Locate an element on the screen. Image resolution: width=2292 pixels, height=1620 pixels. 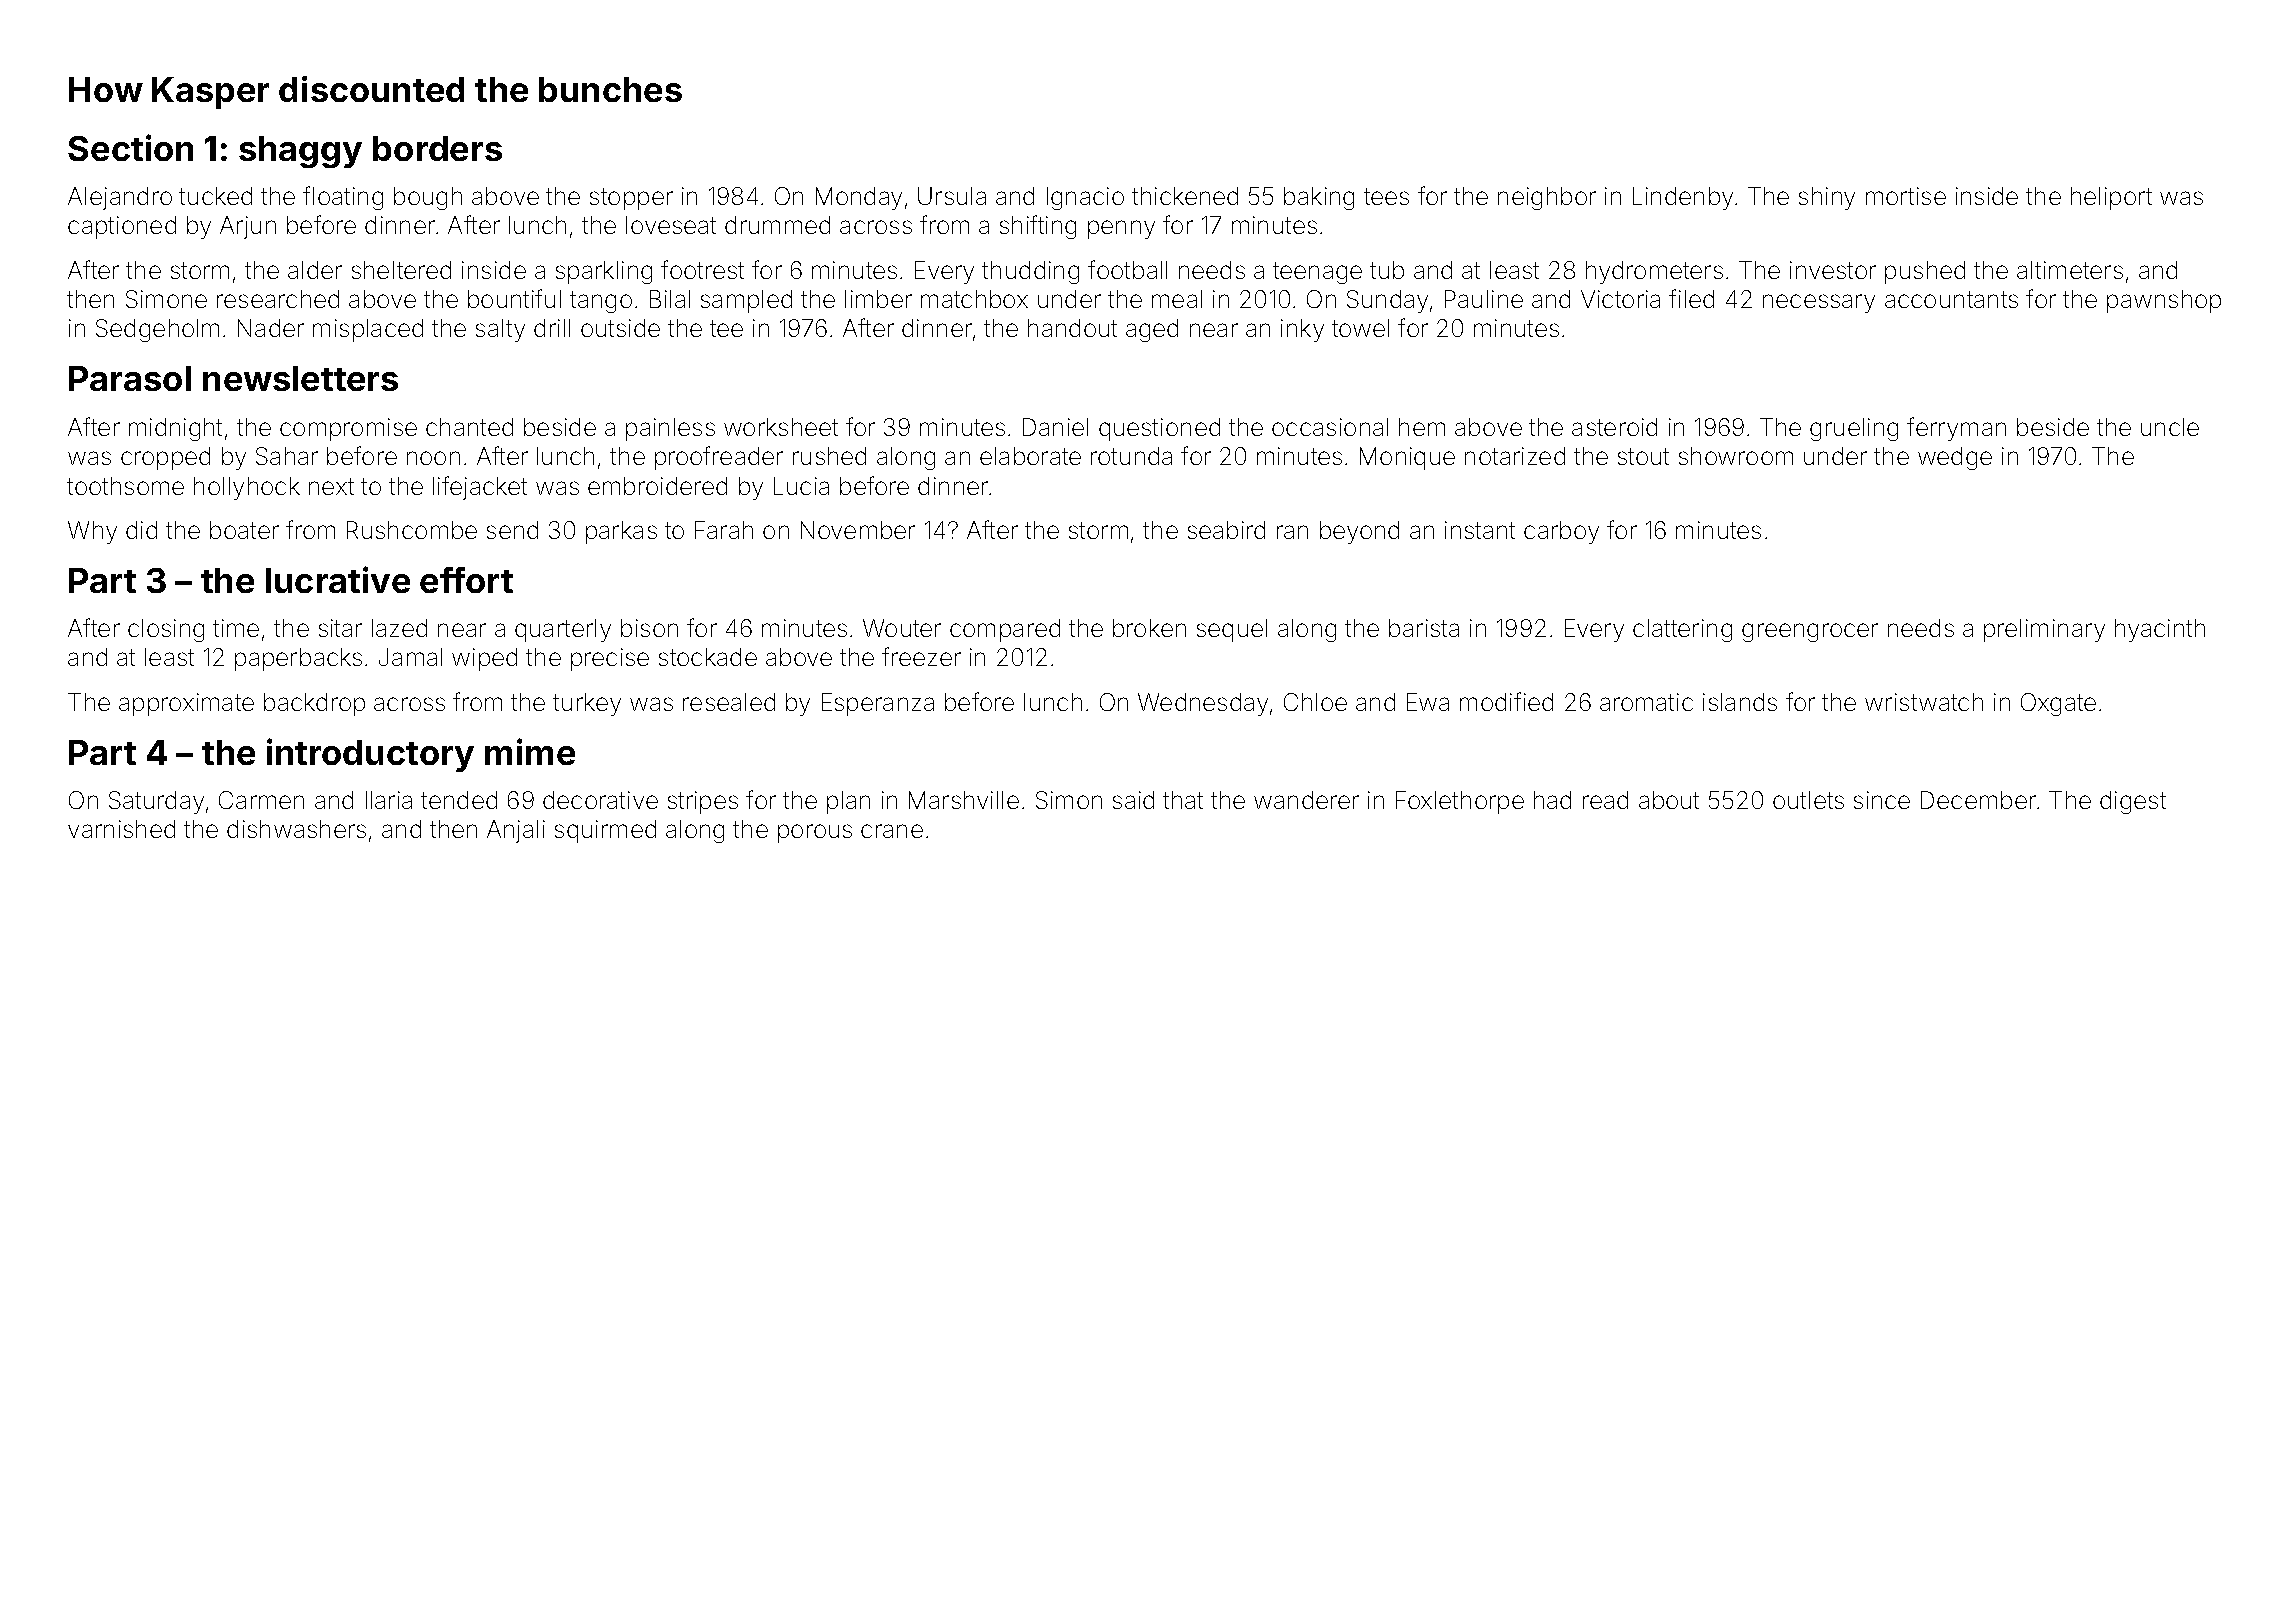
Wednesday is located at coordinates (1203, 704).
